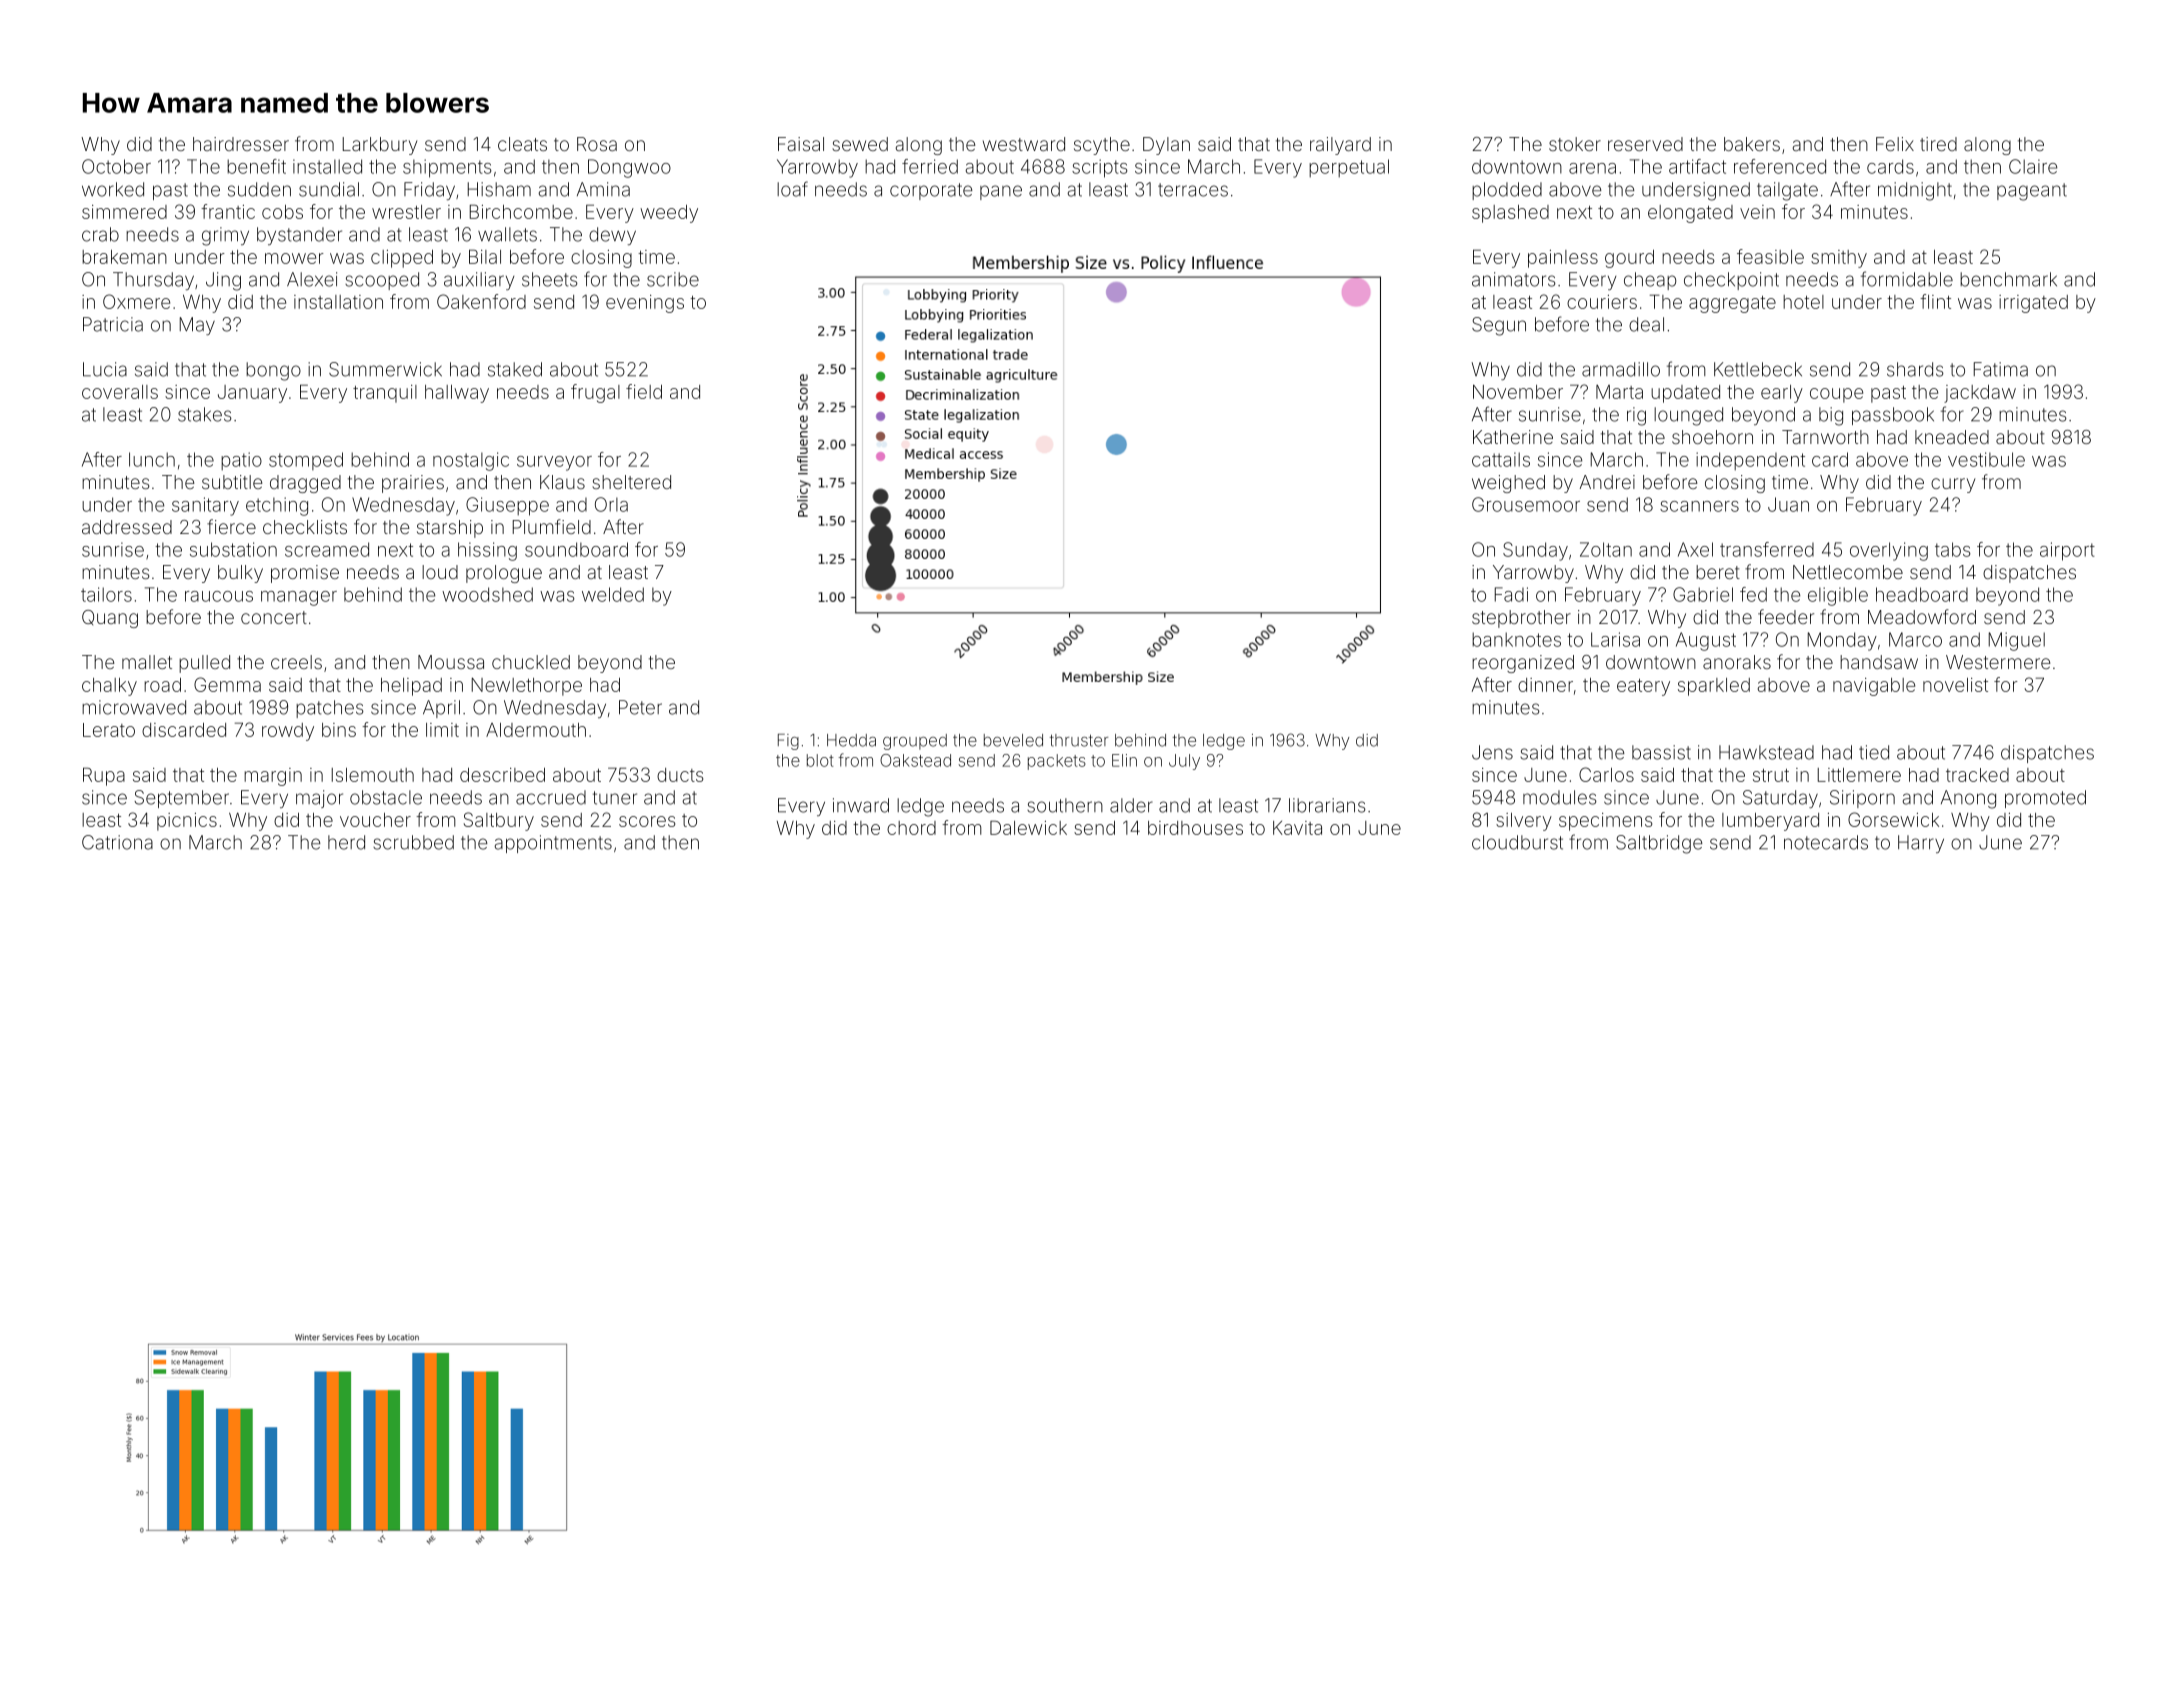 The height and width of the page is (1683, 2178). What do you see at coordinates (595, 393) in the page?
I see `frugal` at bounding box center [595, 393].
